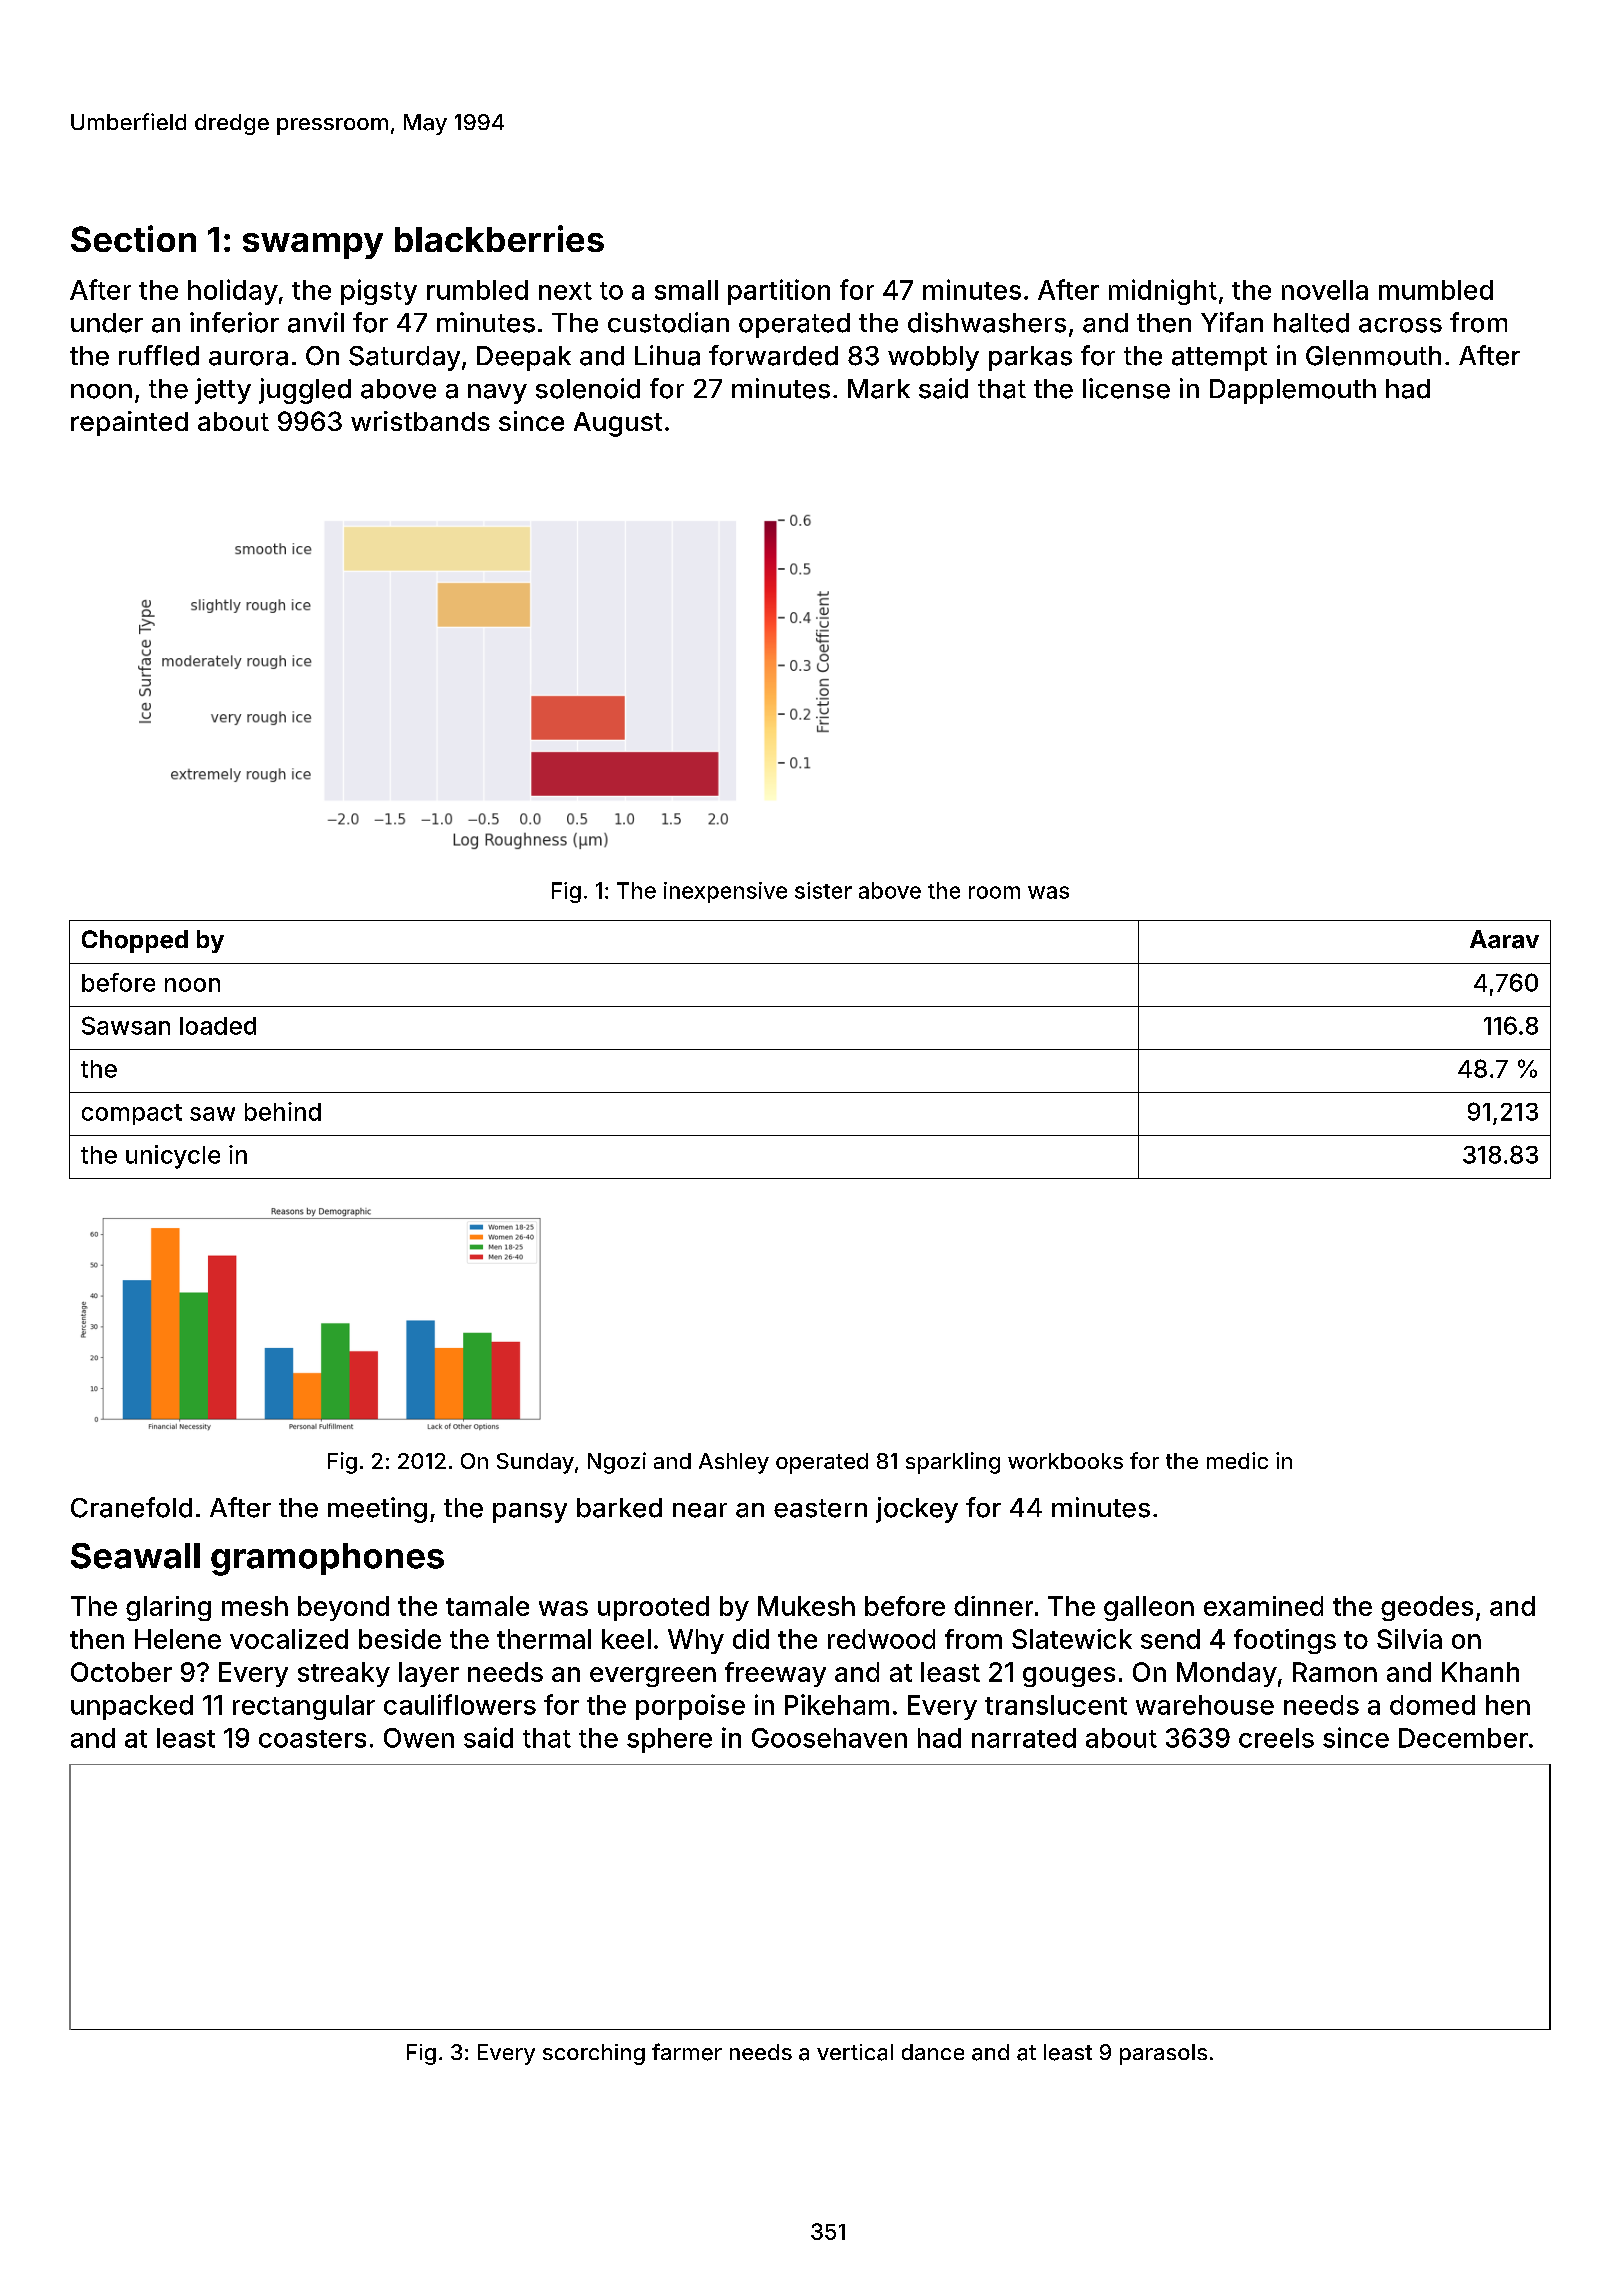  I want to click on mumbled, so click(1436, 290).
